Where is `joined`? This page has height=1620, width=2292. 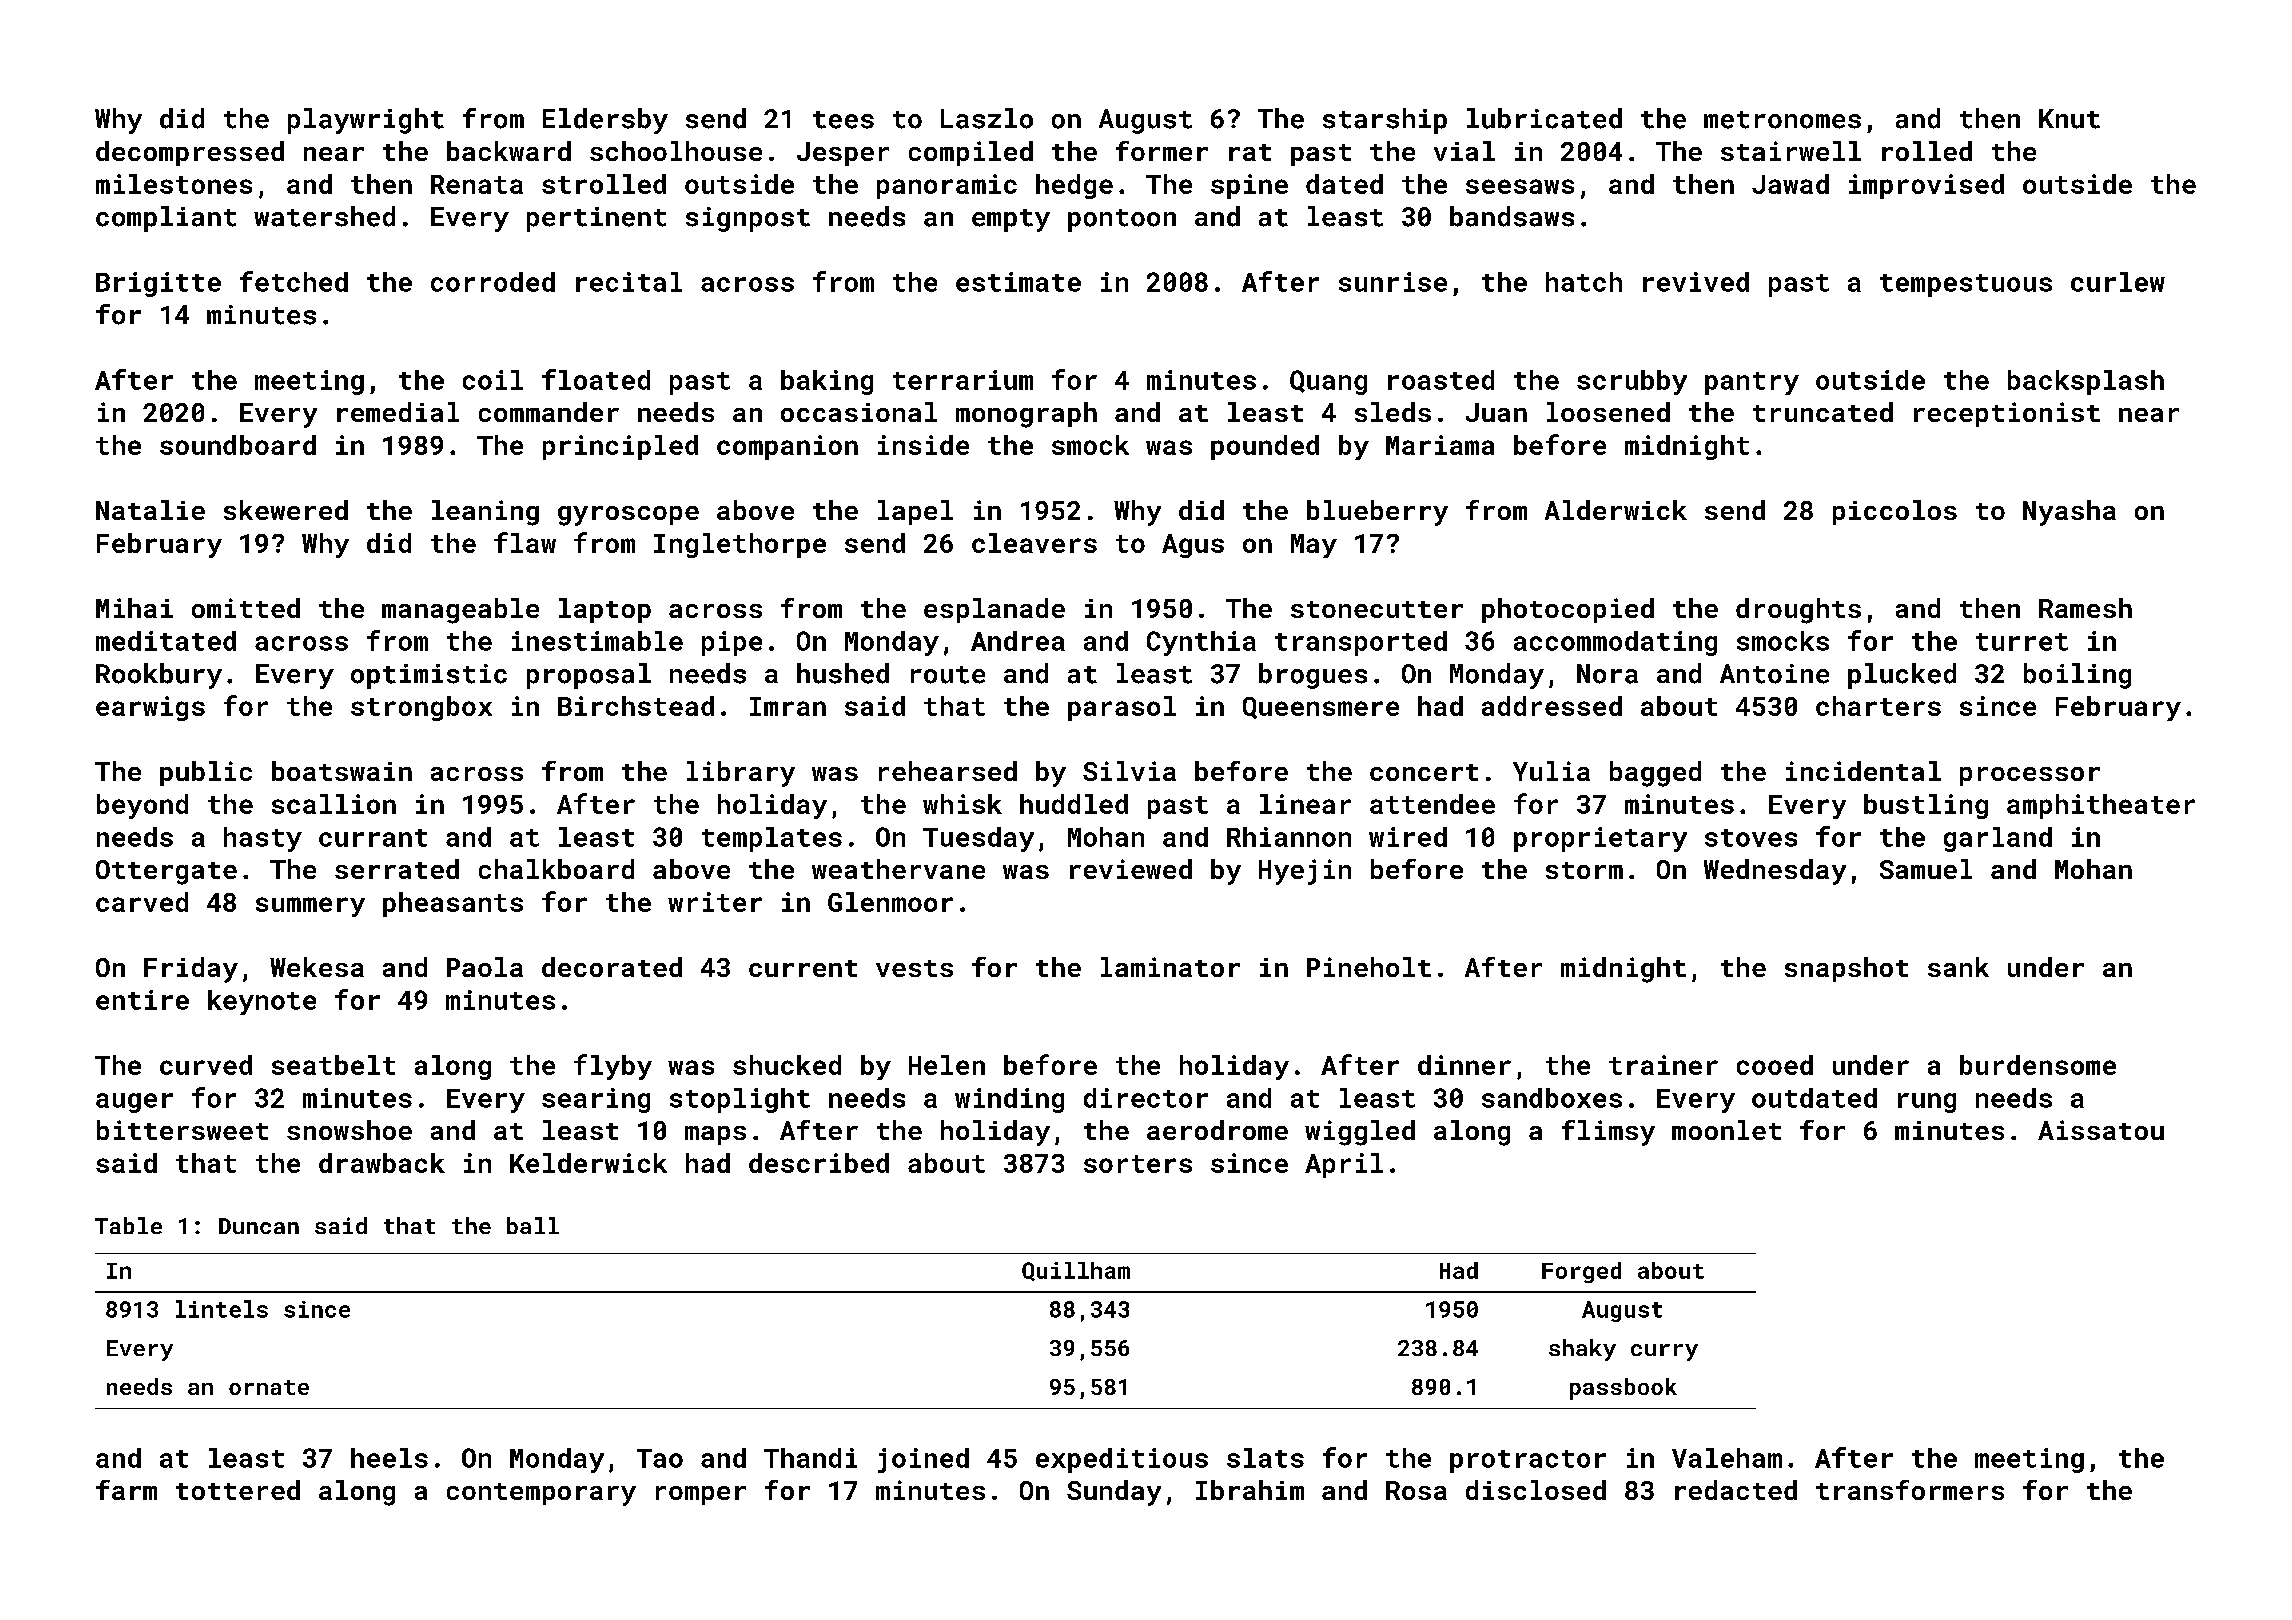 joined is located at coordinates (923, 1460).
